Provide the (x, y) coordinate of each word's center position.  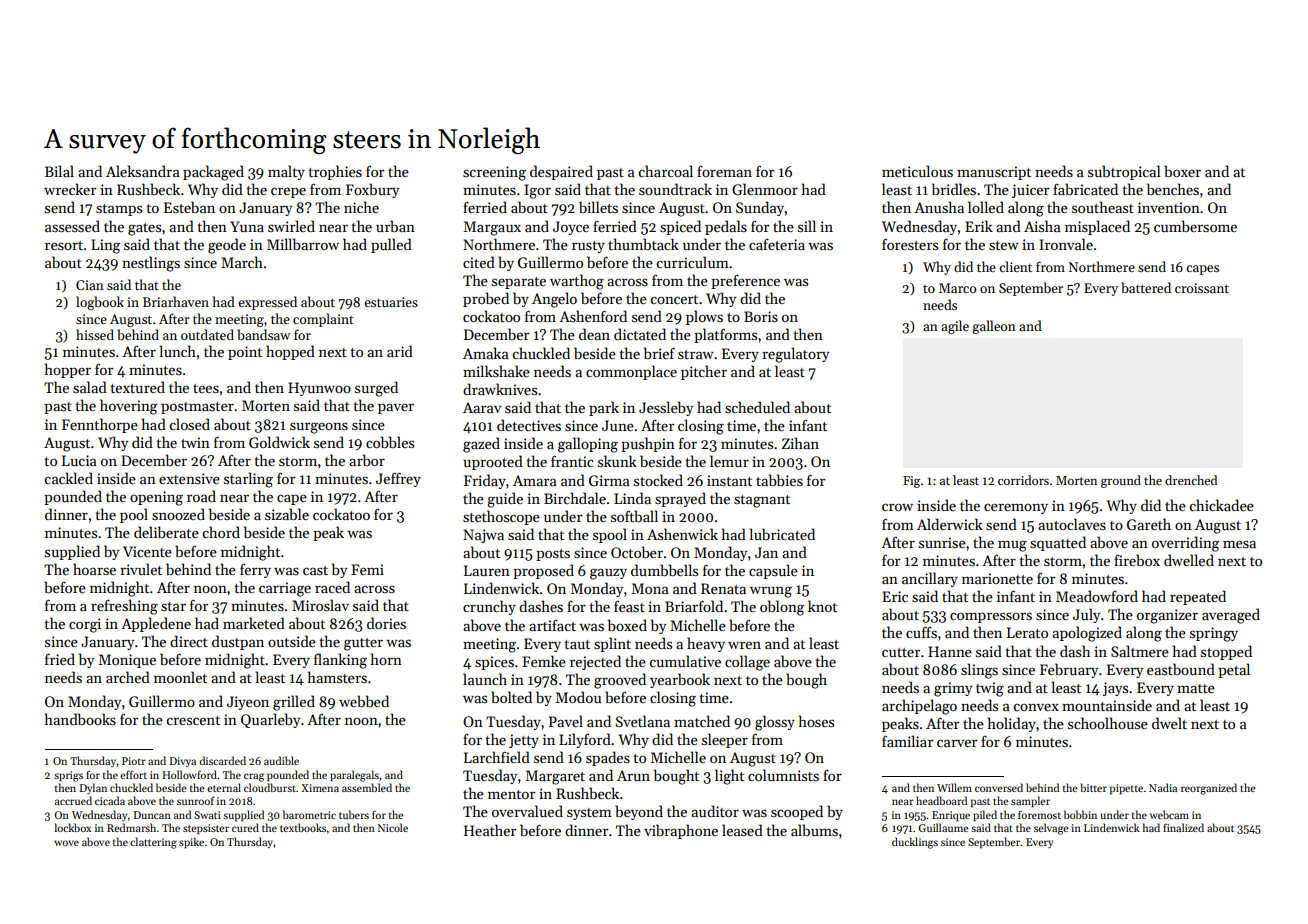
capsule (773, 571)
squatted (1058, 543)
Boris (761, 316)
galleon (994, 327)
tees (206, 388)
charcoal (666, 171)
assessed (72, 226)
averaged (1231, 616)
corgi (85, 625)
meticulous (917, 171)
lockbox (72, 827)
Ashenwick (682, 534)
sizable (287, 514)
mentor (511, 794)
